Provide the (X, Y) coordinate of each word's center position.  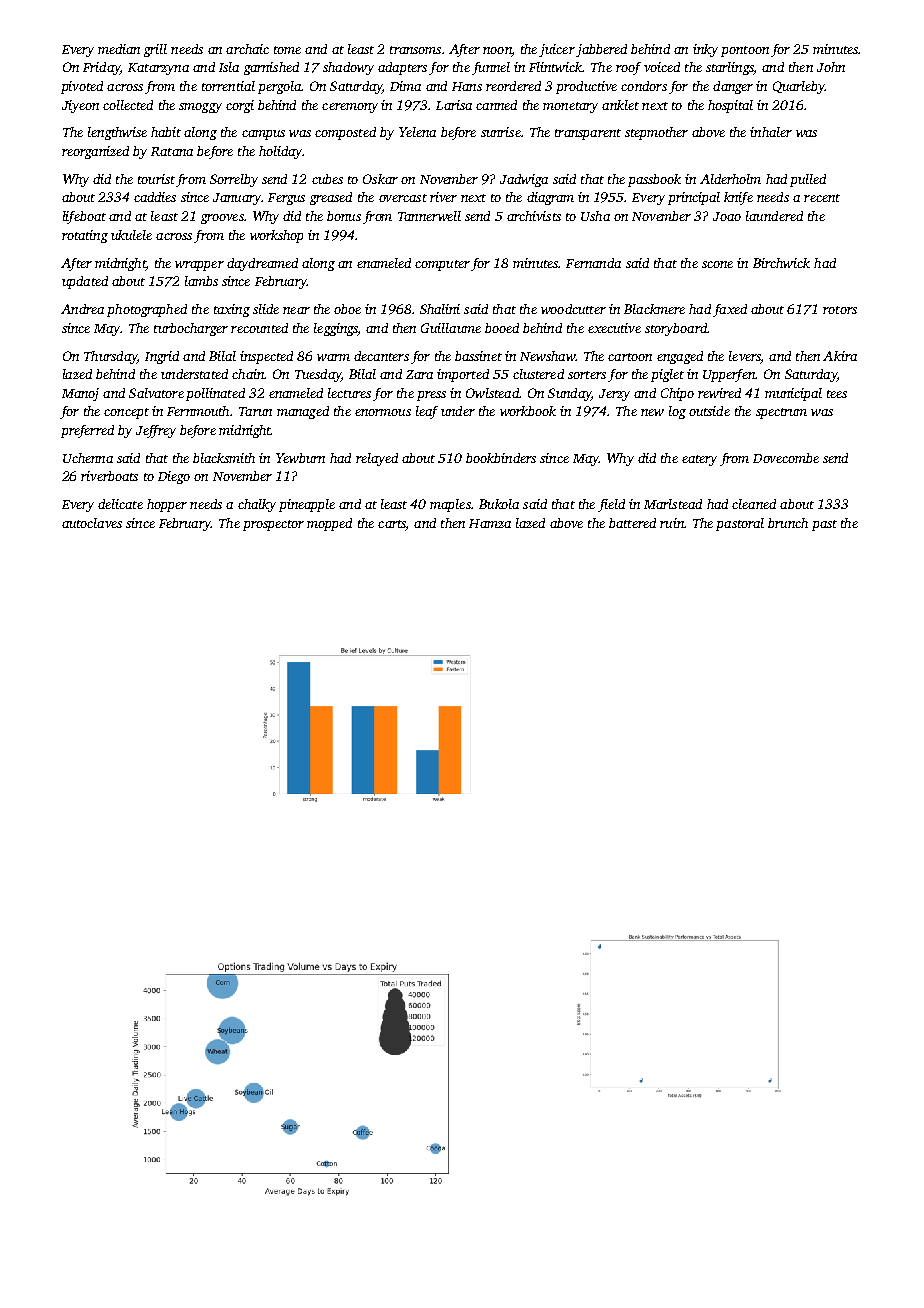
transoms (415, 50)
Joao (727, 216)
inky (705, 50)
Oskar (380, 179)
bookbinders (501, 458)
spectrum (781, 413)
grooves (222, 219)
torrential (228, 86)
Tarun (255, 411)
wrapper (199, 266)
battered (632, 523)
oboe (347, 309)
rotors (840, 310)
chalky (257, 505)
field (611, 505)
